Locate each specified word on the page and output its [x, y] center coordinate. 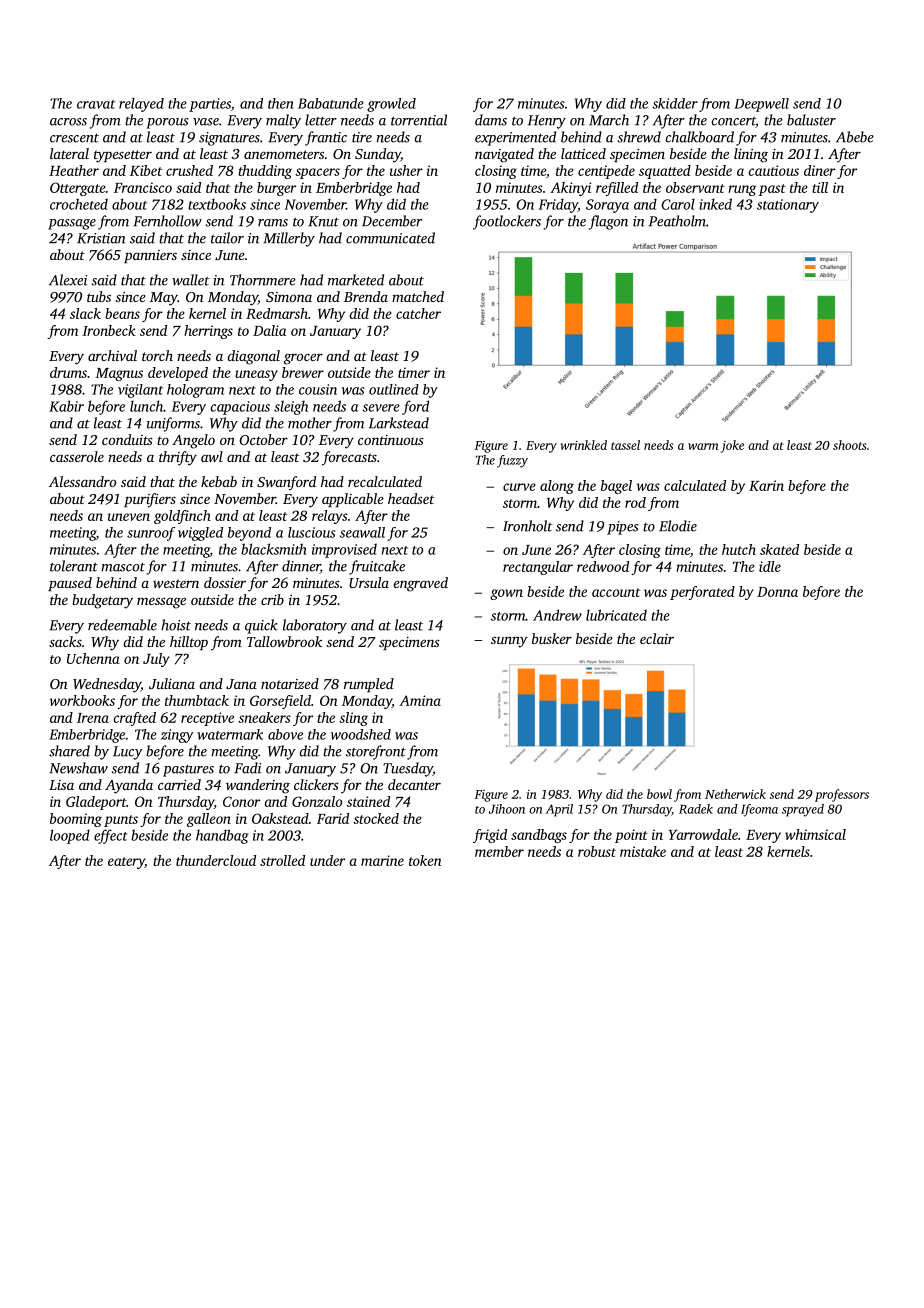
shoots [850, 445]
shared [69, 751]
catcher [418, 313]
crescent [74, 138]
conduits [127, 439]
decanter [414, 784]
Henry [547, 122]
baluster [811, 120]
